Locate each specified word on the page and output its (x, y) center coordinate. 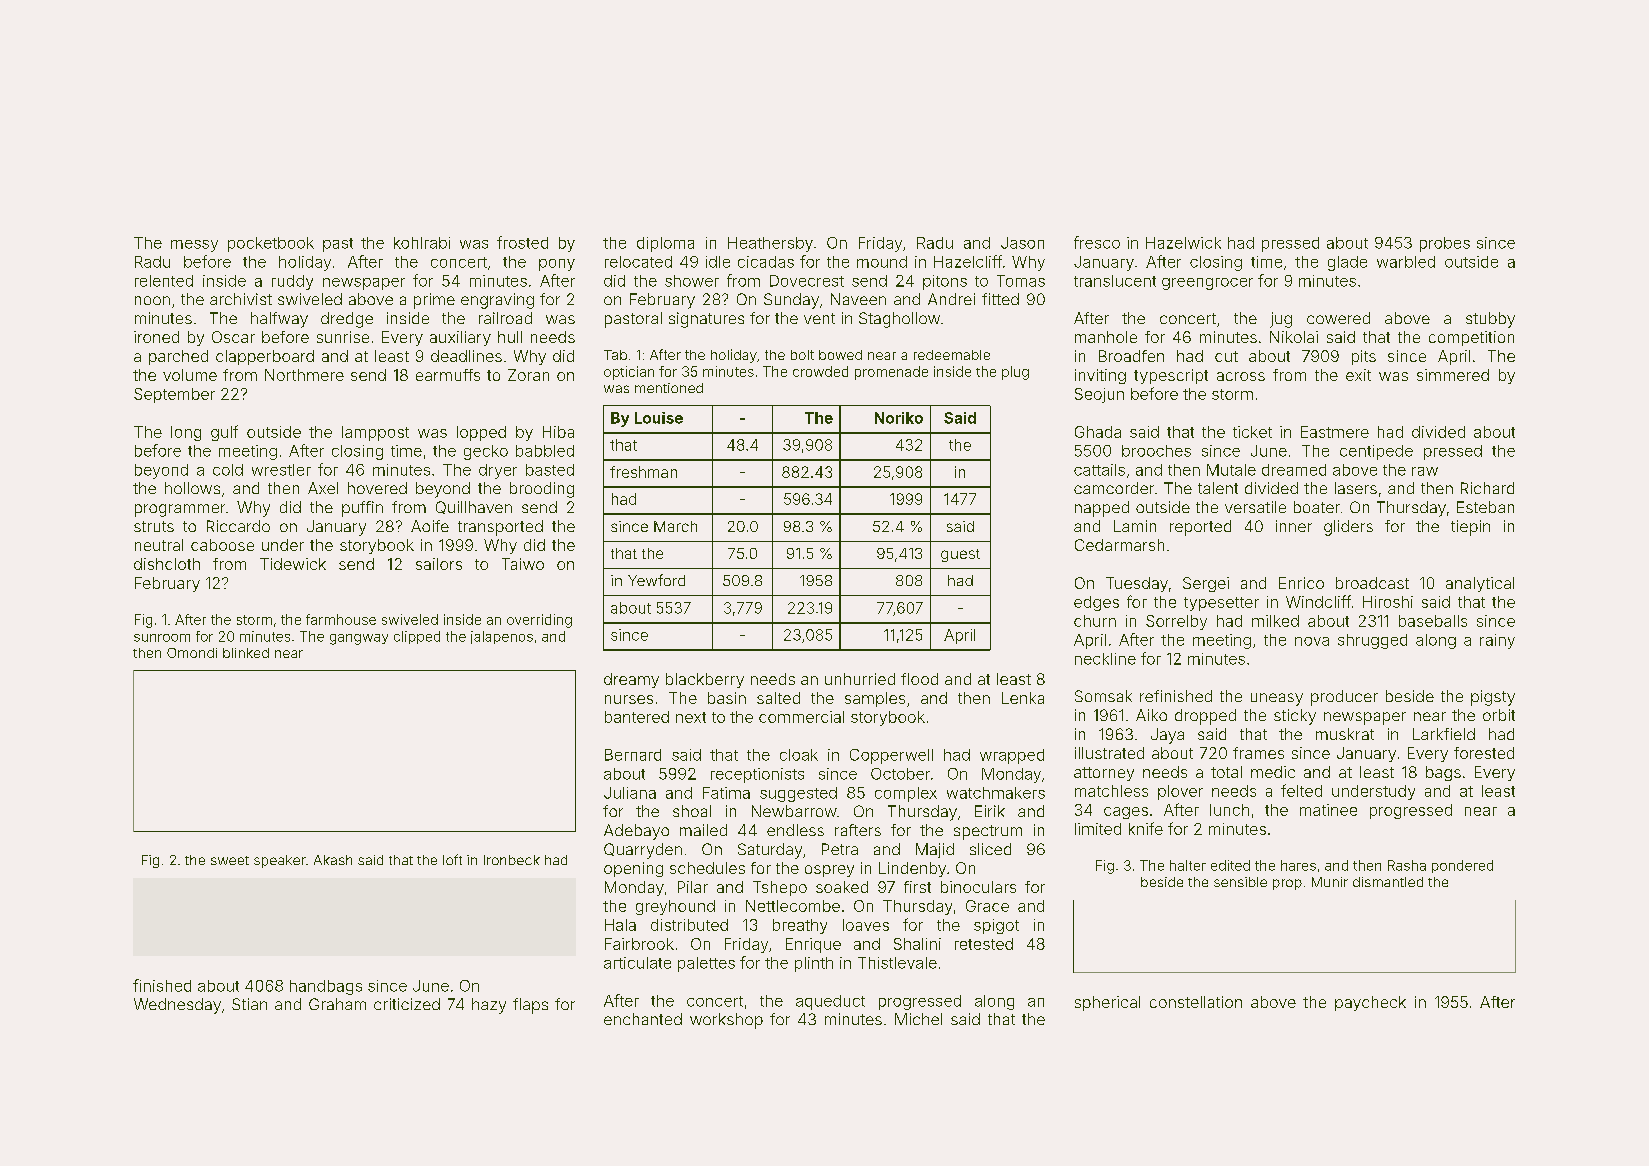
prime (434, 301)
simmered (1453, 375)
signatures (706, 320)
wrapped (1012, 756)
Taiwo (523, 564)
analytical (1480, 584)
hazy (489, 1006)
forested (1484, 753)
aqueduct (830, 1002)
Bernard (633, 755)
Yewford (656, 580)
